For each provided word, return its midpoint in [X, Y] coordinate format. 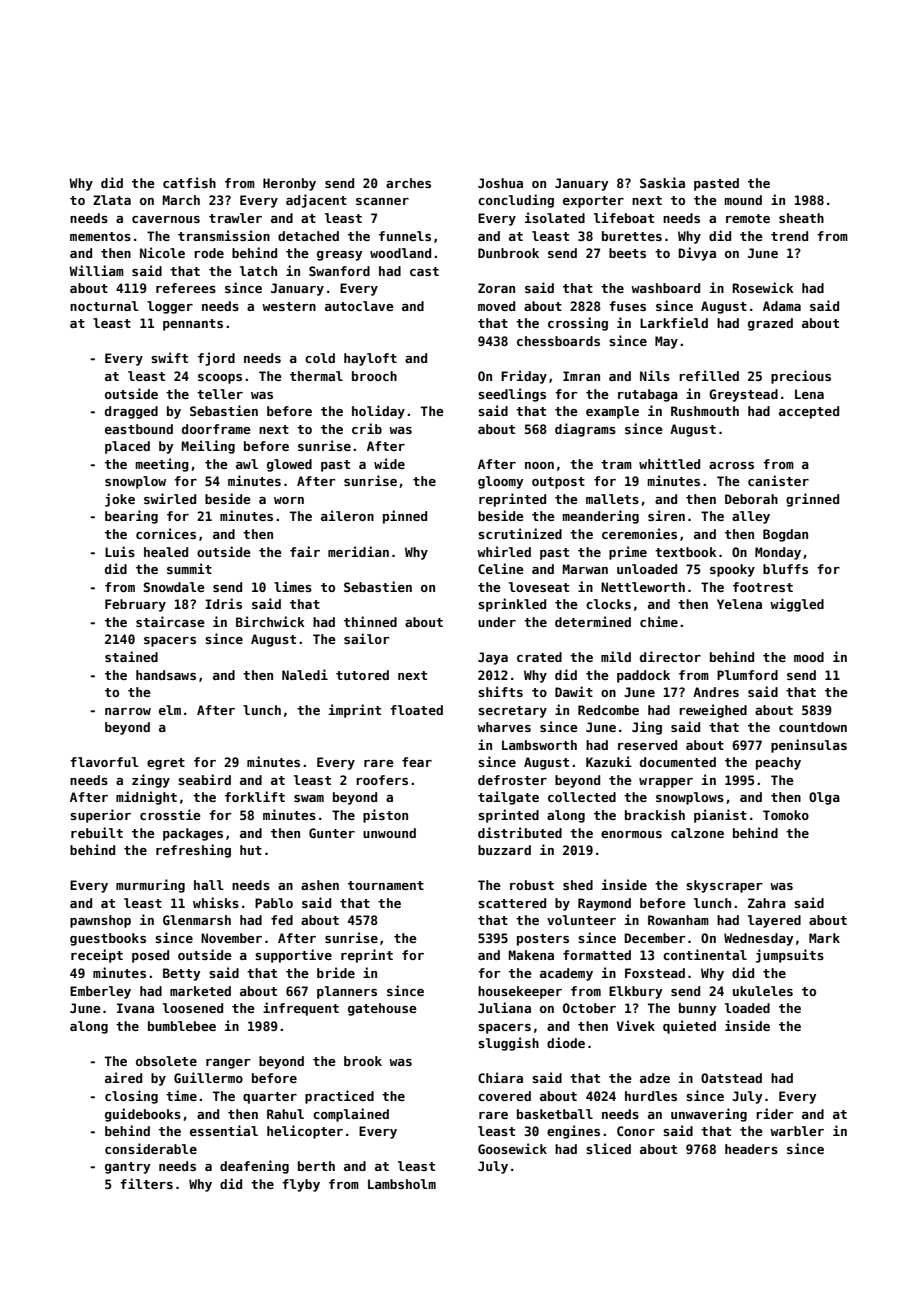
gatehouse [382, 1009]
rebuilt [97, 832]
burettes [632, 236]
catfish [189, 182]
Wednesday [759, 939]
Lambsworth [539, 745]
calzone [697, 833]
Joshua [500, 183]
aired [123, 1077]
